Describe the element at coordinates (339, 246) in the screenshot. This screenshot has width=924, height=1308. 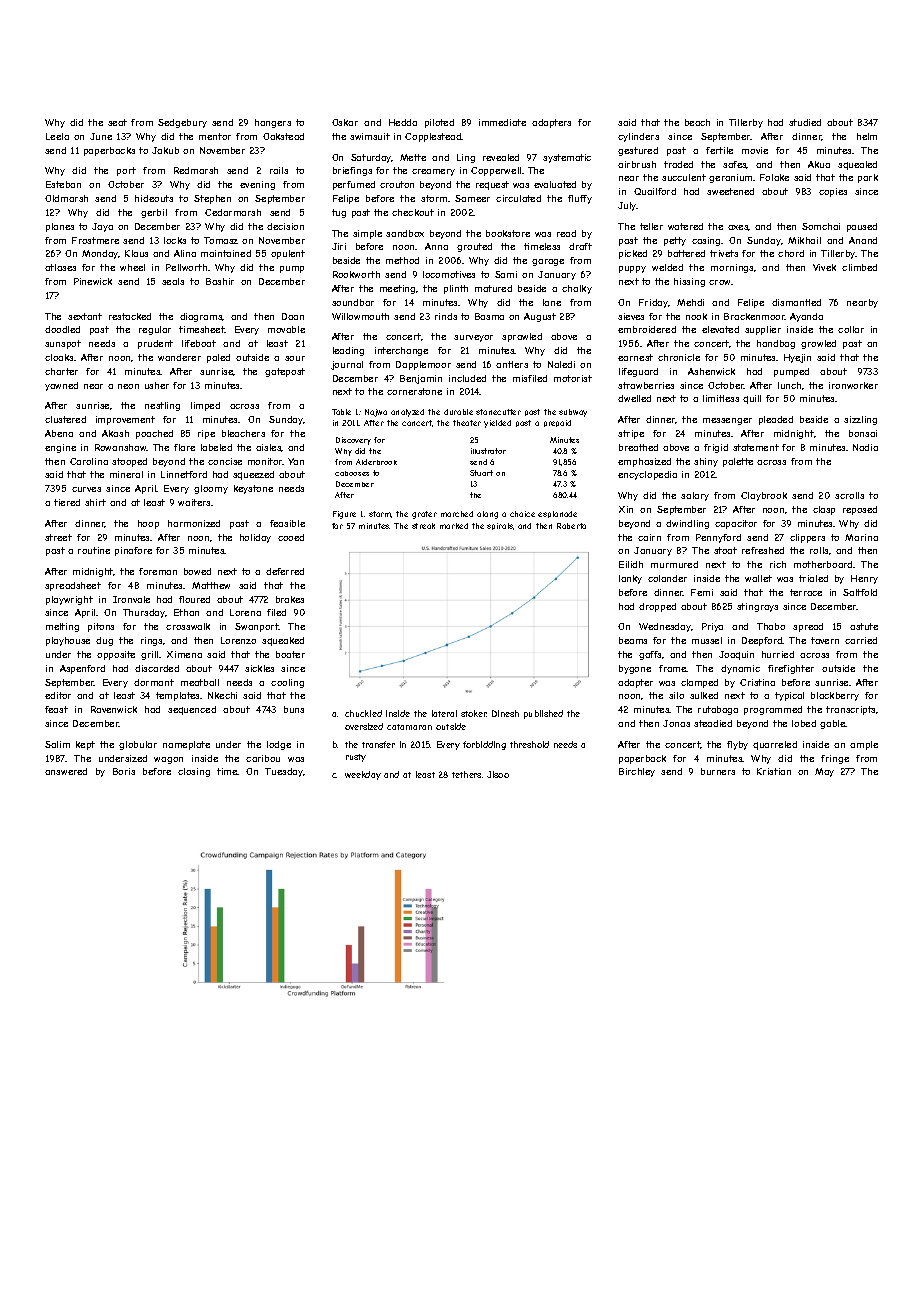
I see `Jiri` at that location.
